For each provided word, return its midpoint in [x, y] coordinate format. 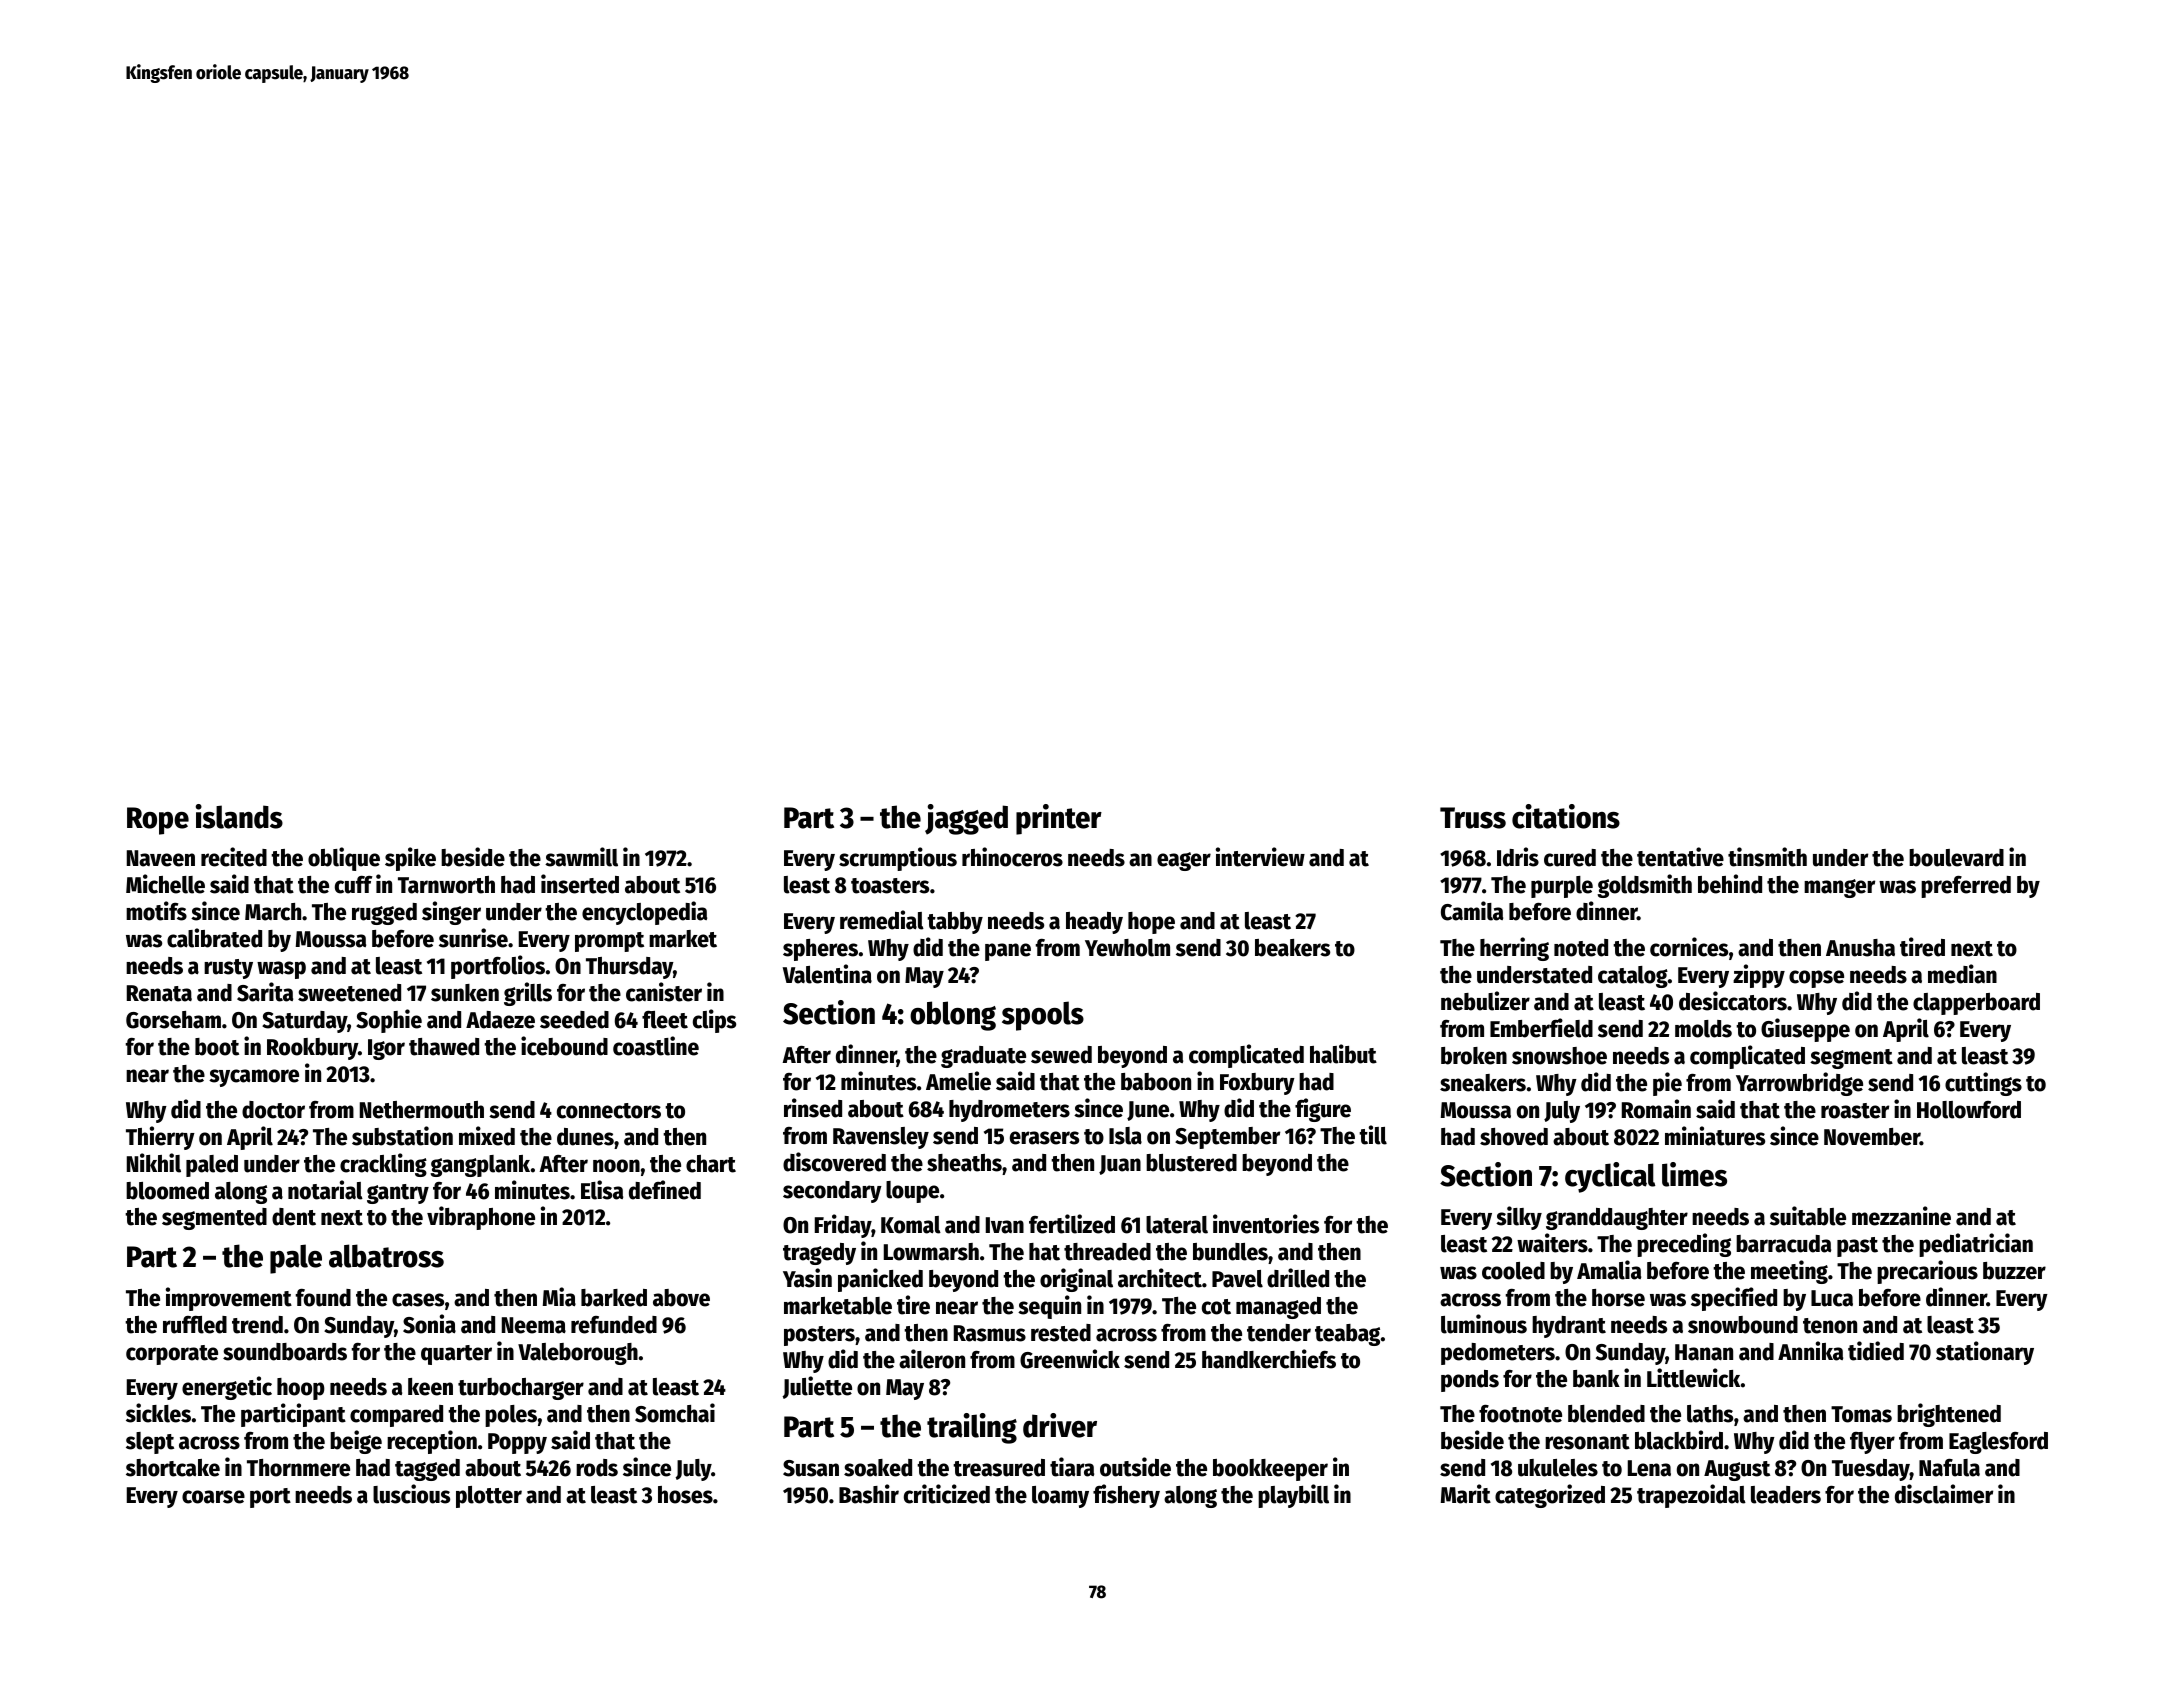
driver [1060, 1425]
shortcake [173, 1468]
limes [1694, 1174]
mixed [487, 1136]
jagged [966, 819]
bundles [1230, 1252]
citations [1566, 816]
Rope [158, 821]
